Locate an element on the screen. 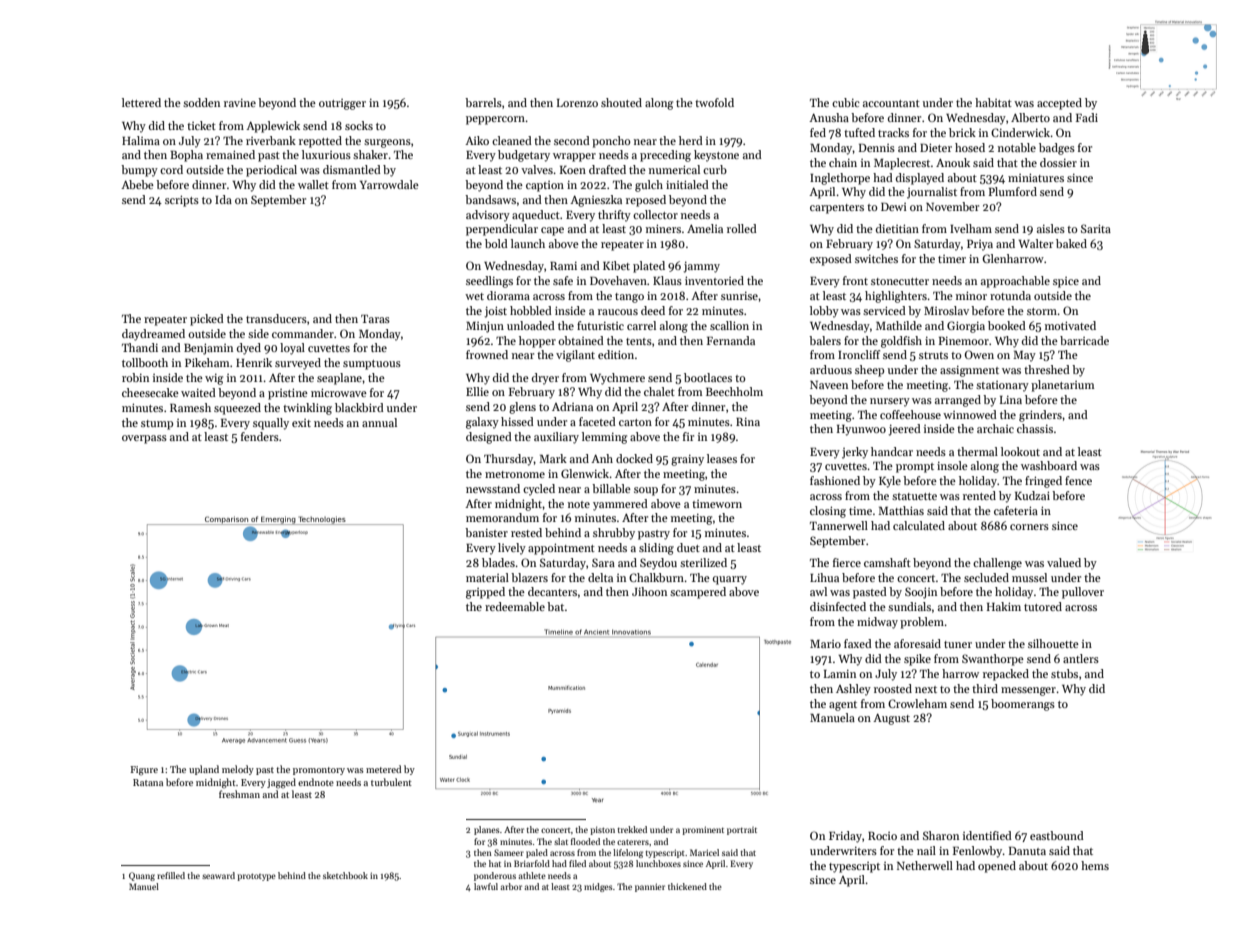 The image size is (1233, 952). gripped is located at coordinates (485, 593).
